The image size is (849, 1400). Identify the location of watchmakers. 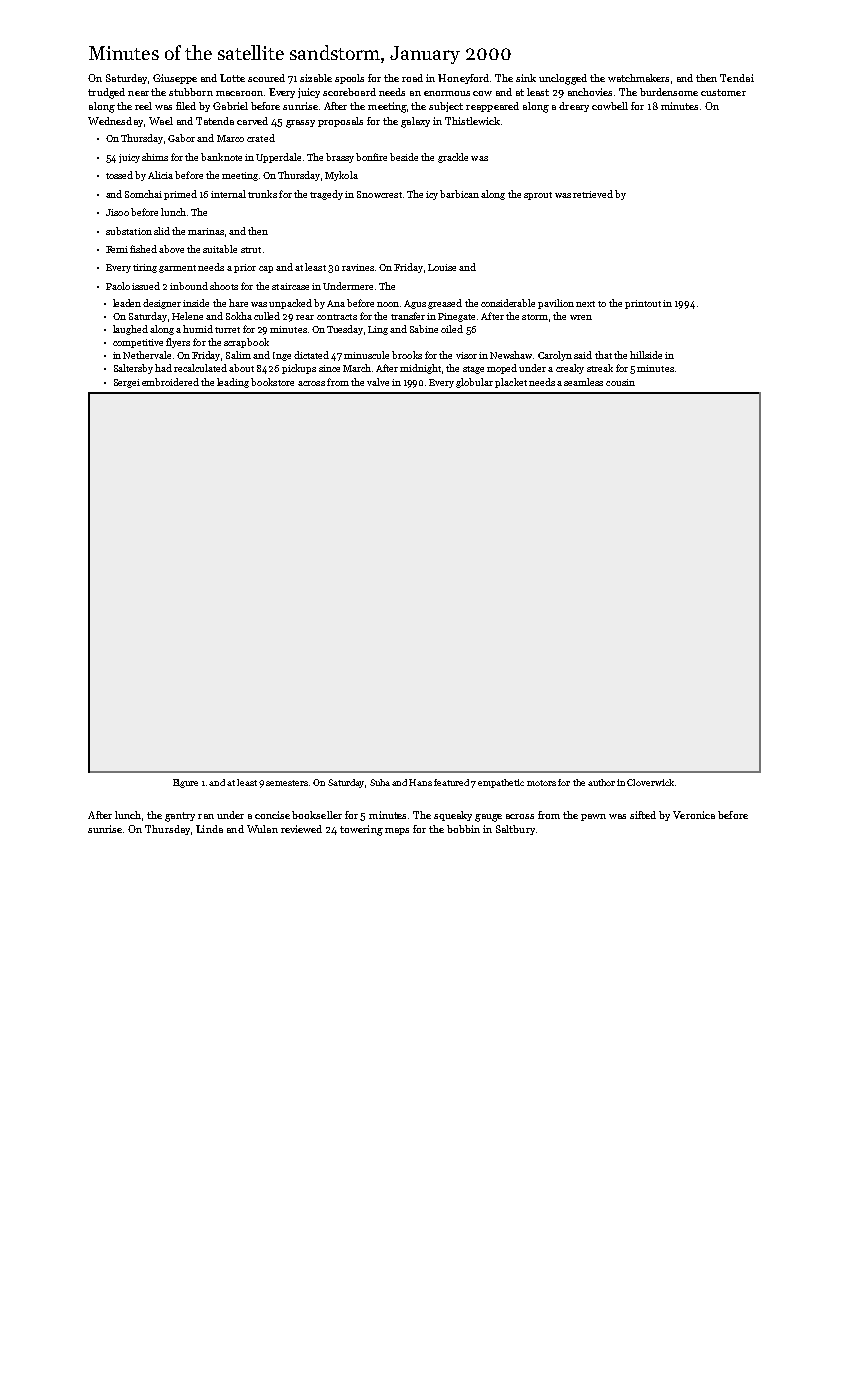
(638, 78).
